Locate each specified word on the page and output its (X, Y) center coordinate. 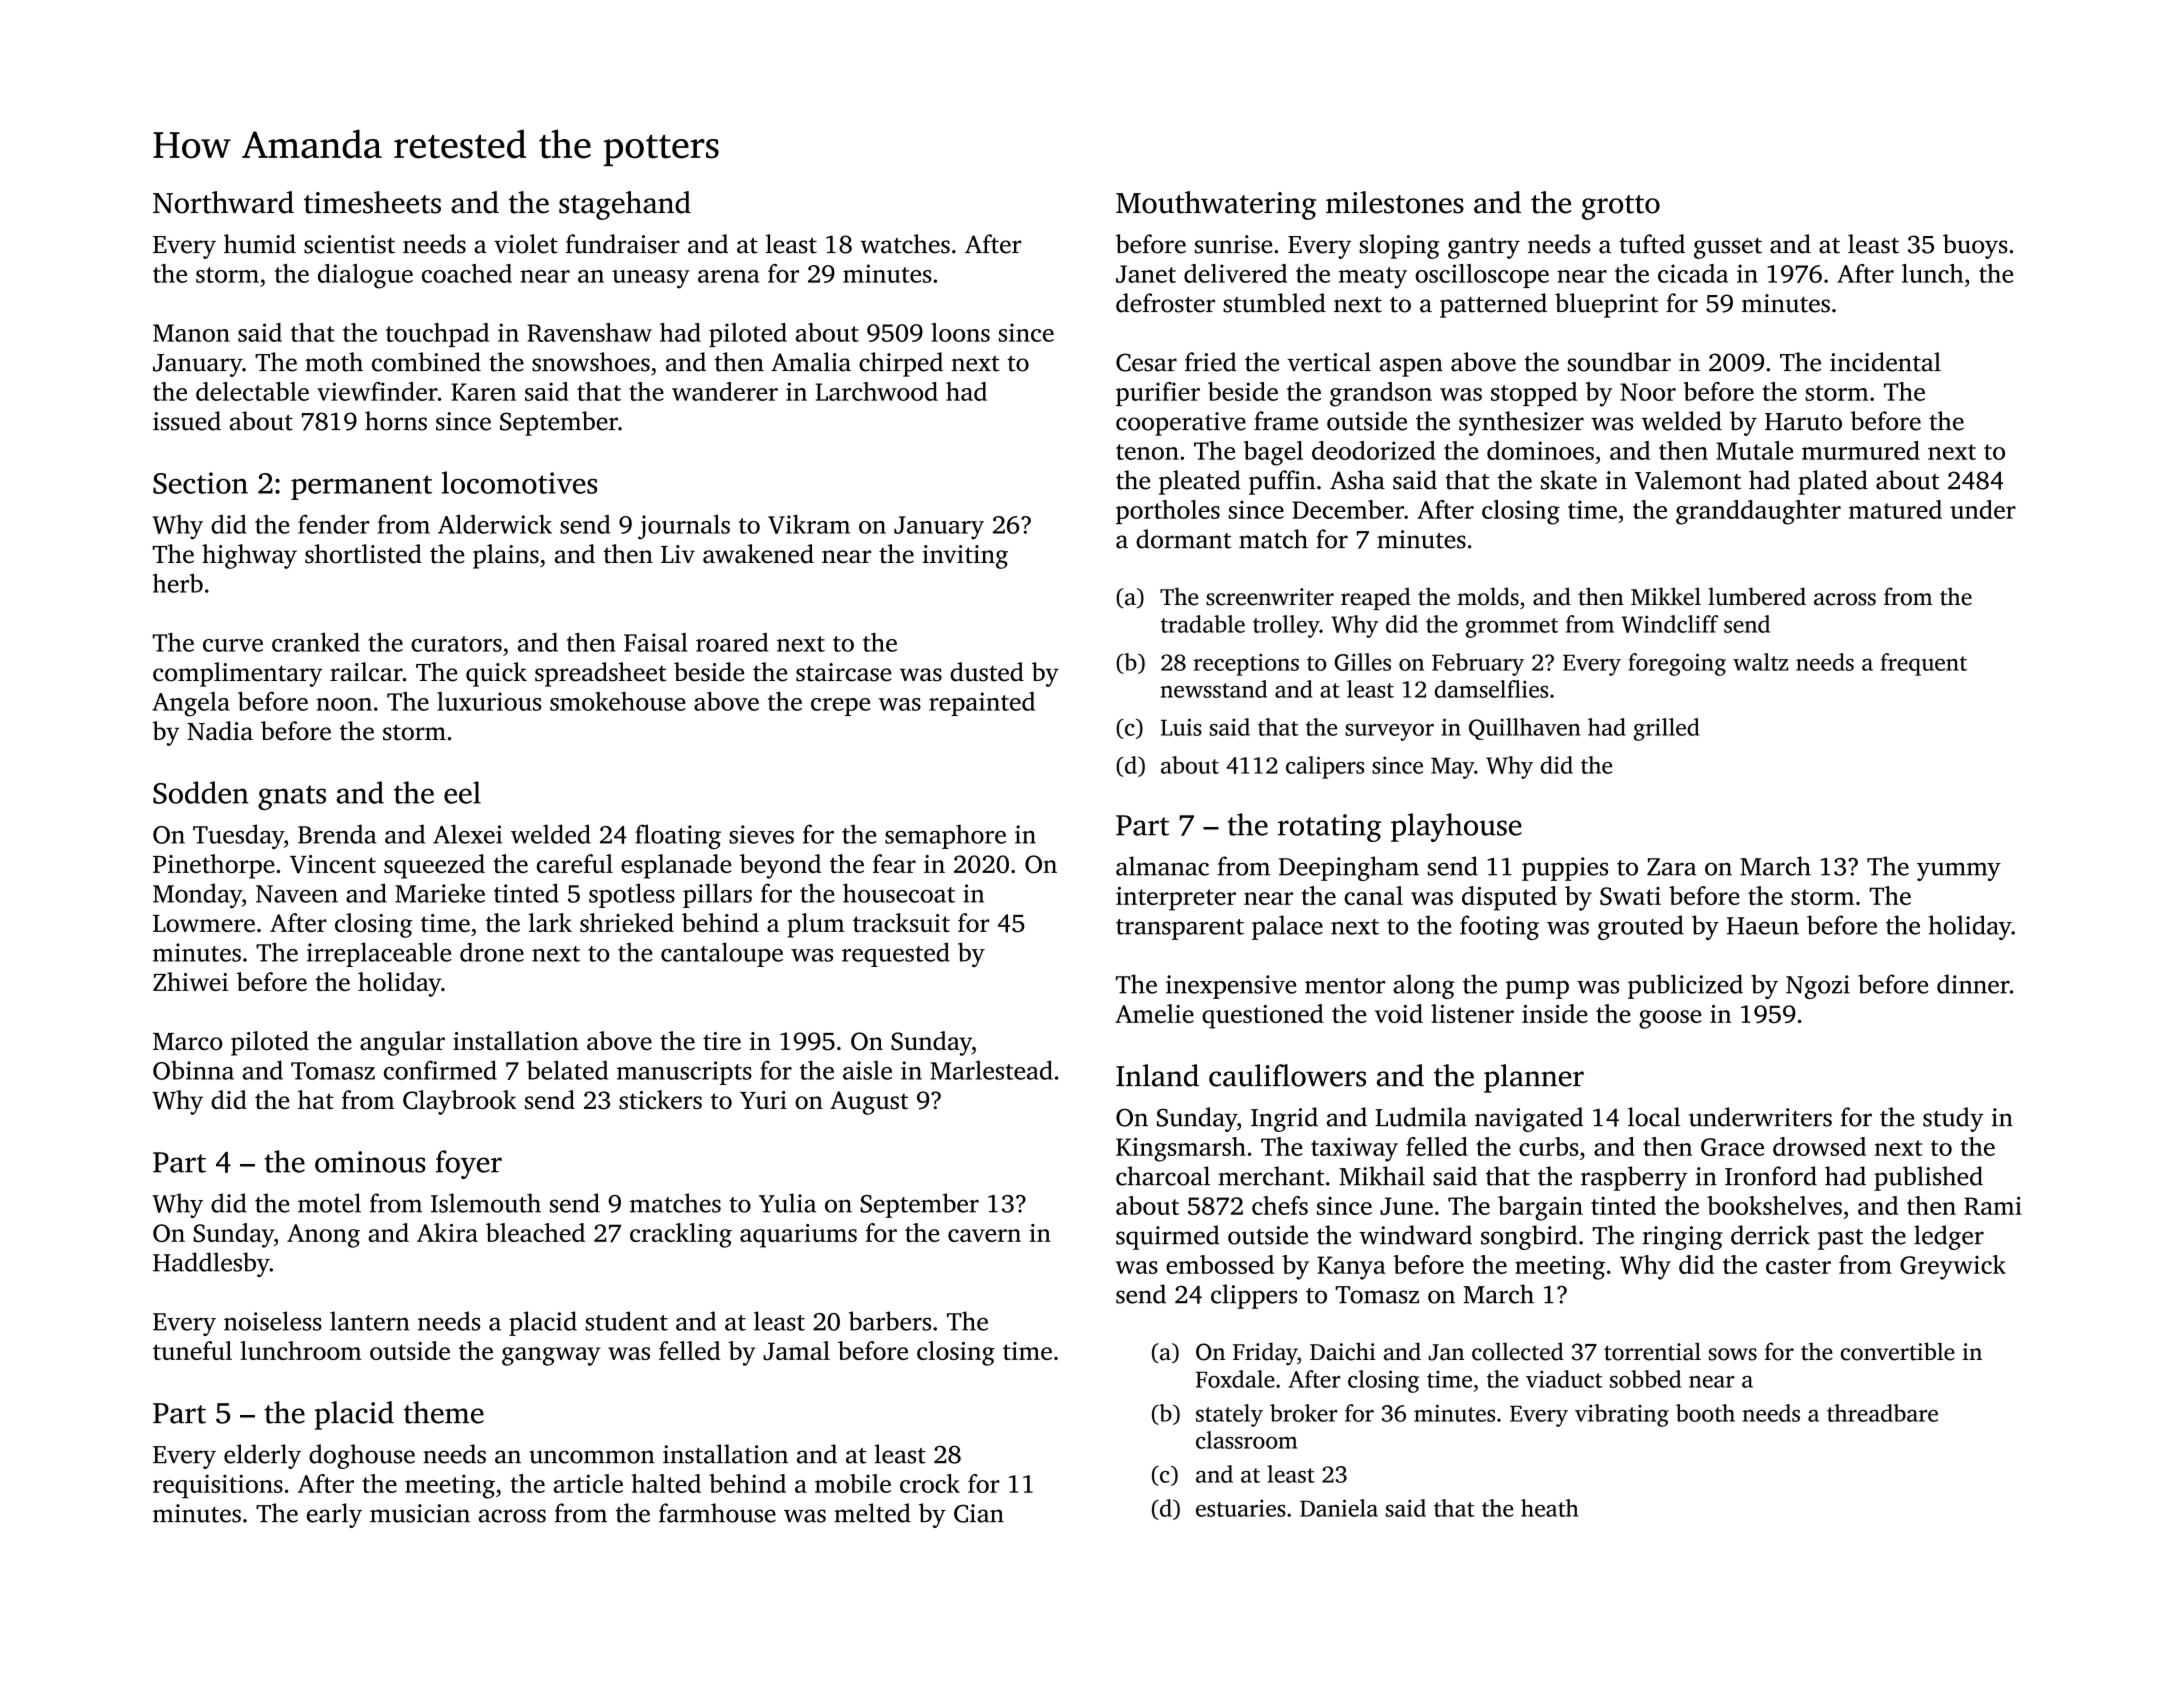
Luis (1181, 727)
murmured (1861, 450)
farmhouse (717, 1513)
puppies (1565, 869)
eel (462, 792)
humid (260, 244)
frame (1286, 421)
